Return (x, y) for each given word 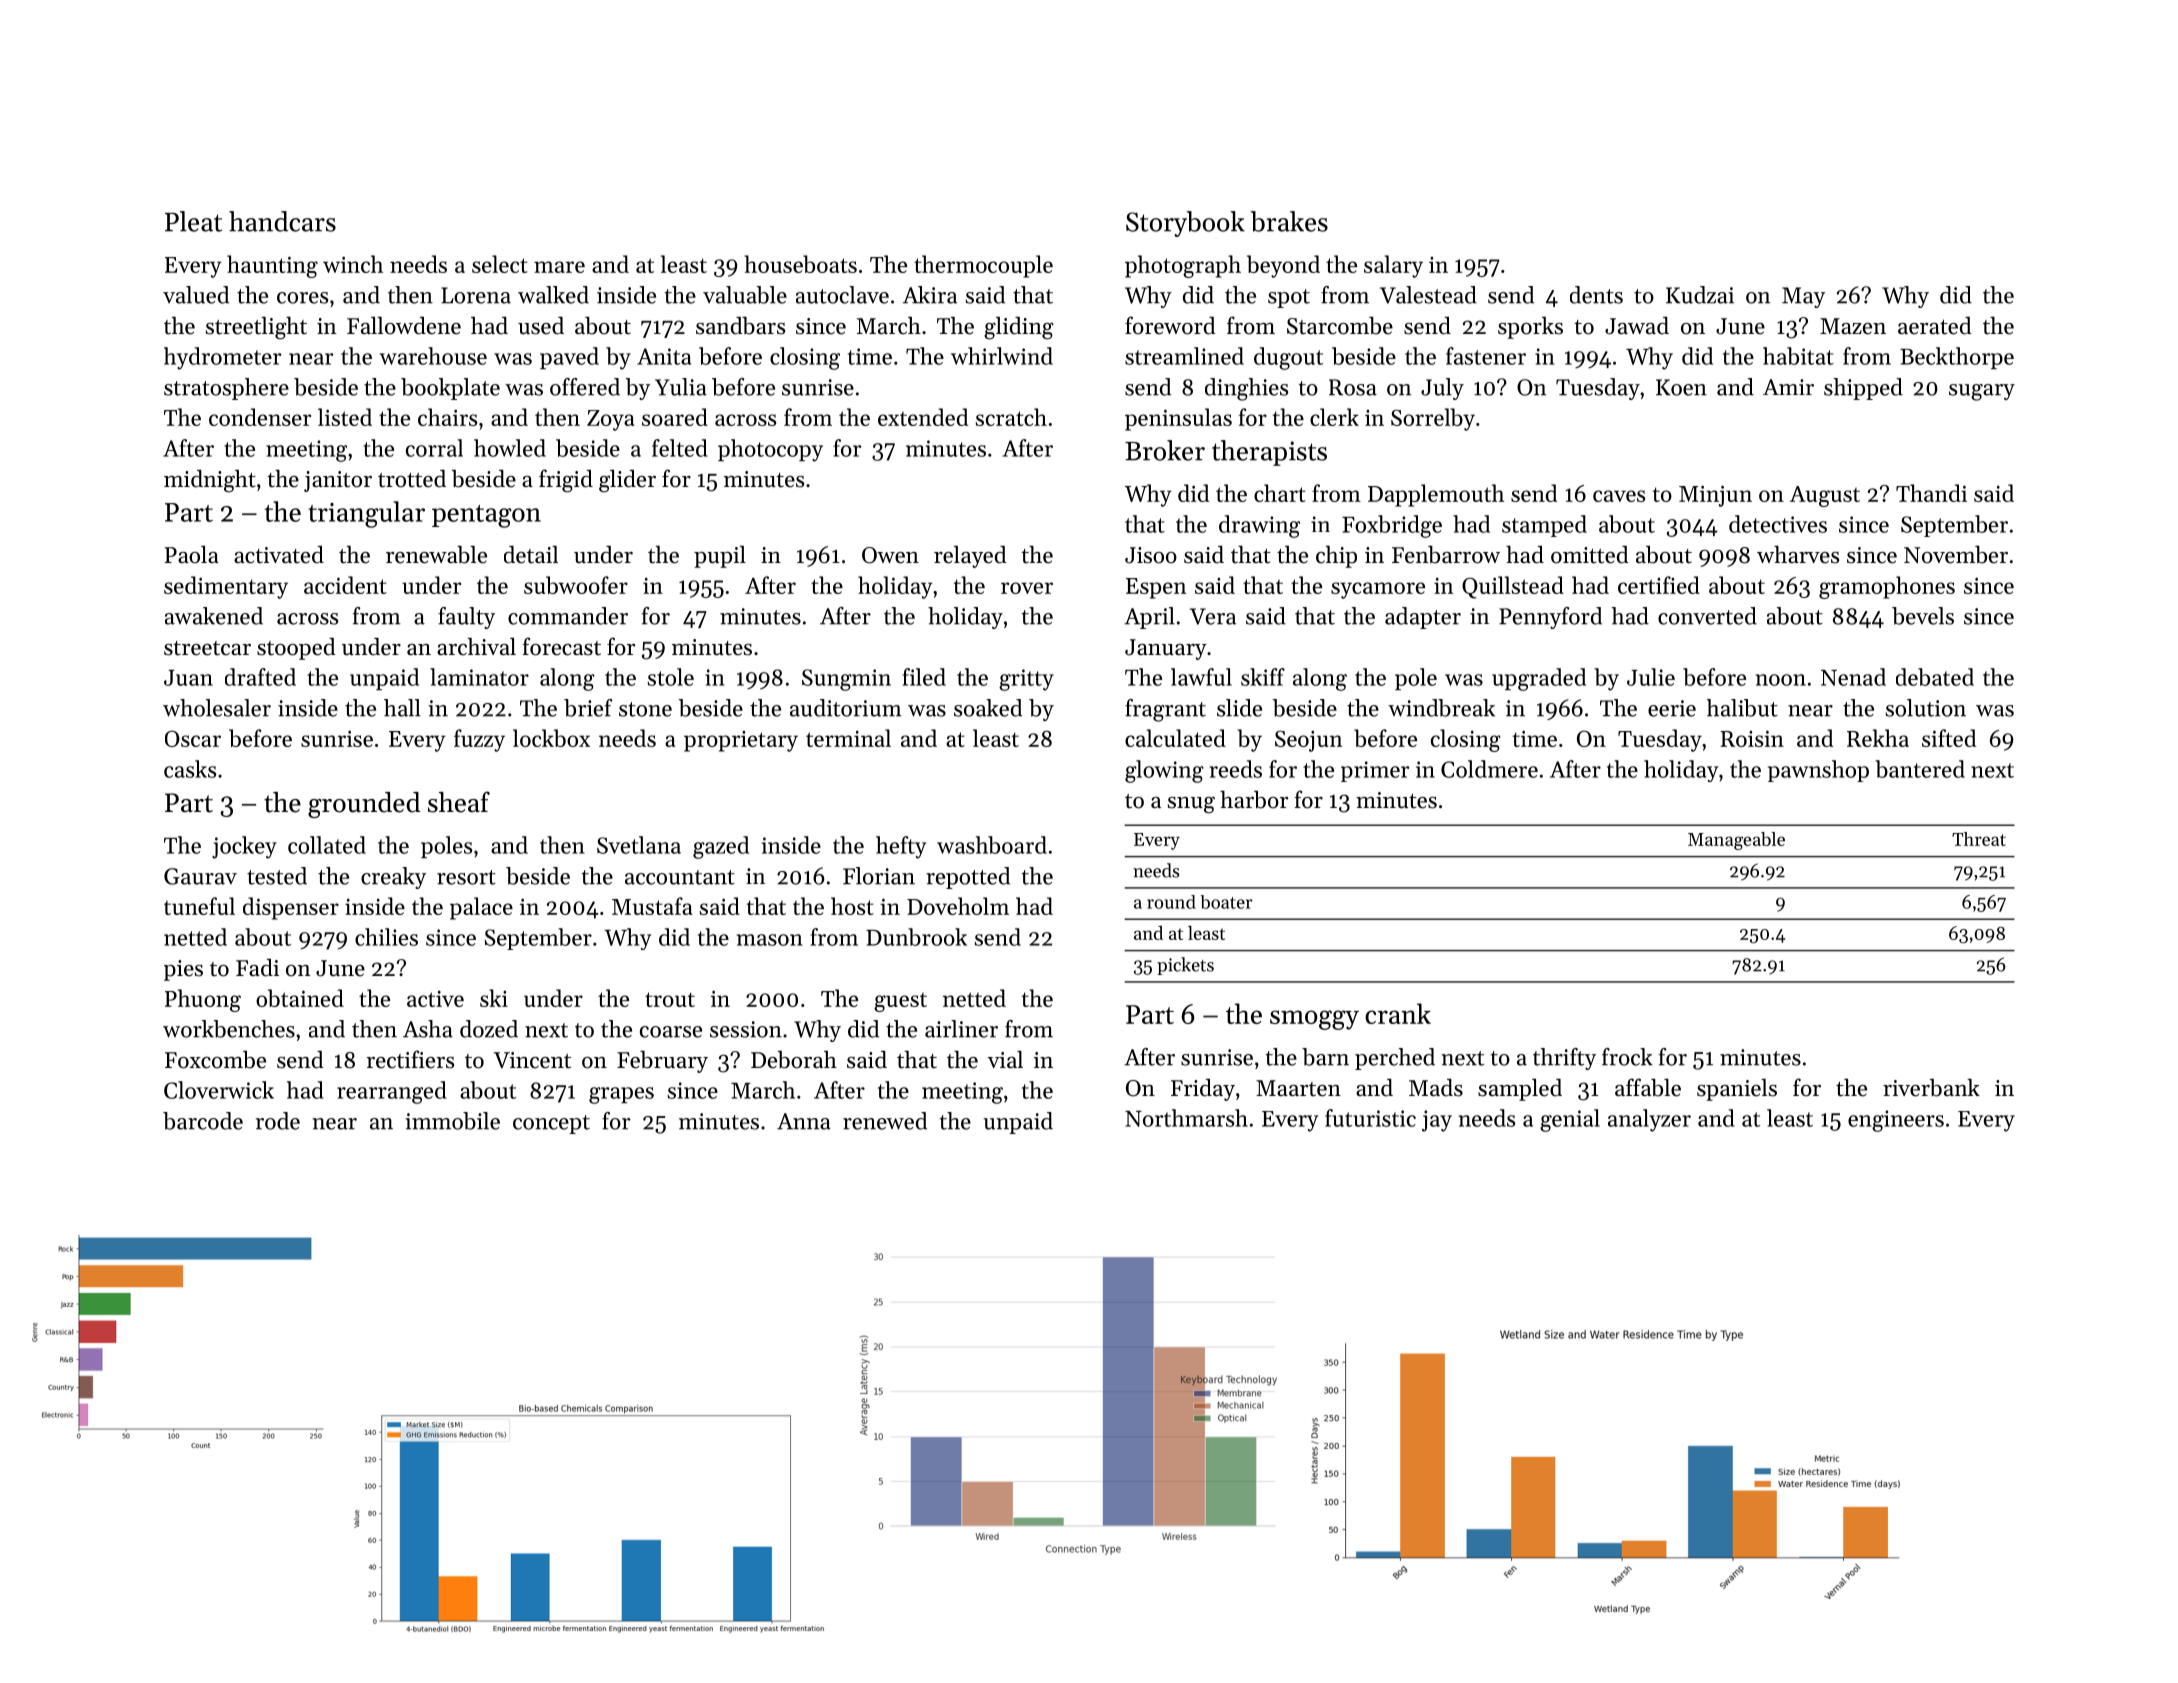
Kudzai (1700, 295)
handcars (282, 221)
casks (190, 769)
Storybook (1185, 224)
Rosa (1353, 387)
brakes (1289, 221)
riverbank (1931, 1087)
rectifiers (410, 1059)
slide (1239, 708)
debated (1935, 677)
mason (770, 940)
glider (627, 481)
